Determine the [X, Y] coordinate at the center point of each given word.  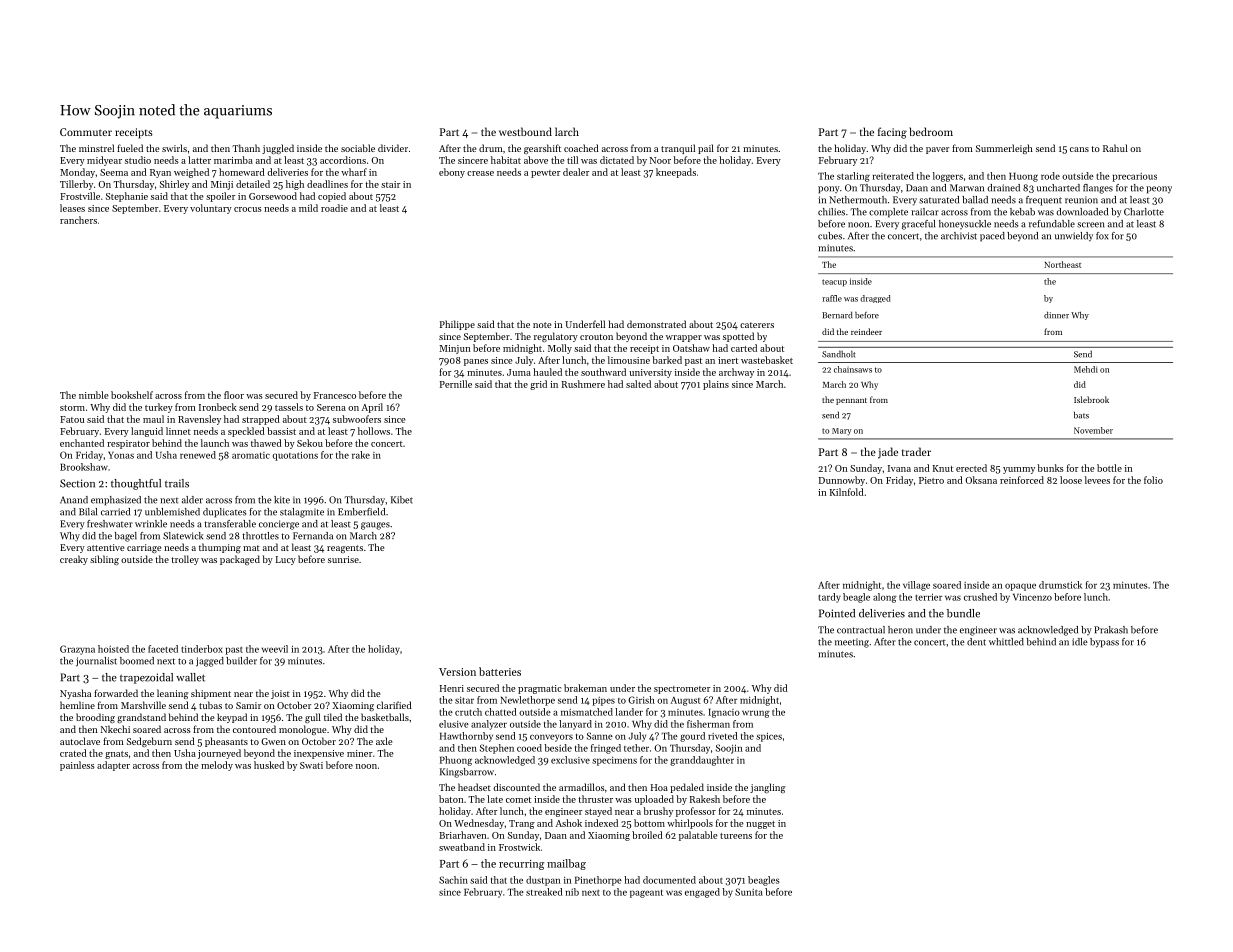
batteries [500, 671]
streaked [544, 892]
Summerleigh [1004, 149]
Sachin [453, 880]
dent [976, 642]
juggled [278, 149]
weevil [275, 649]
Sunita [749, 892]
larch [567, 131]
